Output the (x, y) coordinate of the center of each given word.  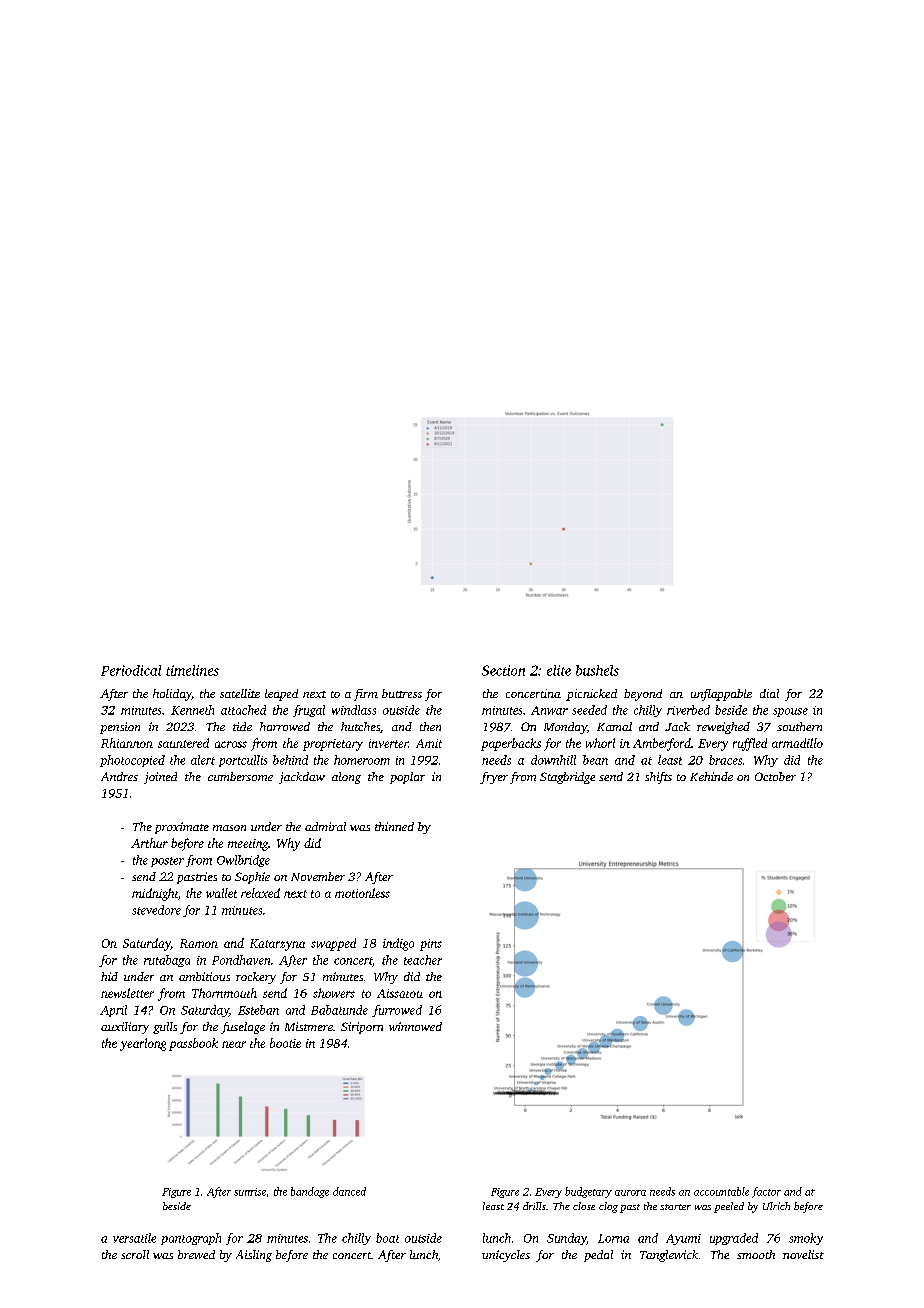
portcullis (243, 761)
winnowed (415, 1026)
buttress (402, 693)
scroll (135, 1254)
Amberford (662, 744)
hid (109, 976)
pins (431, 945)
